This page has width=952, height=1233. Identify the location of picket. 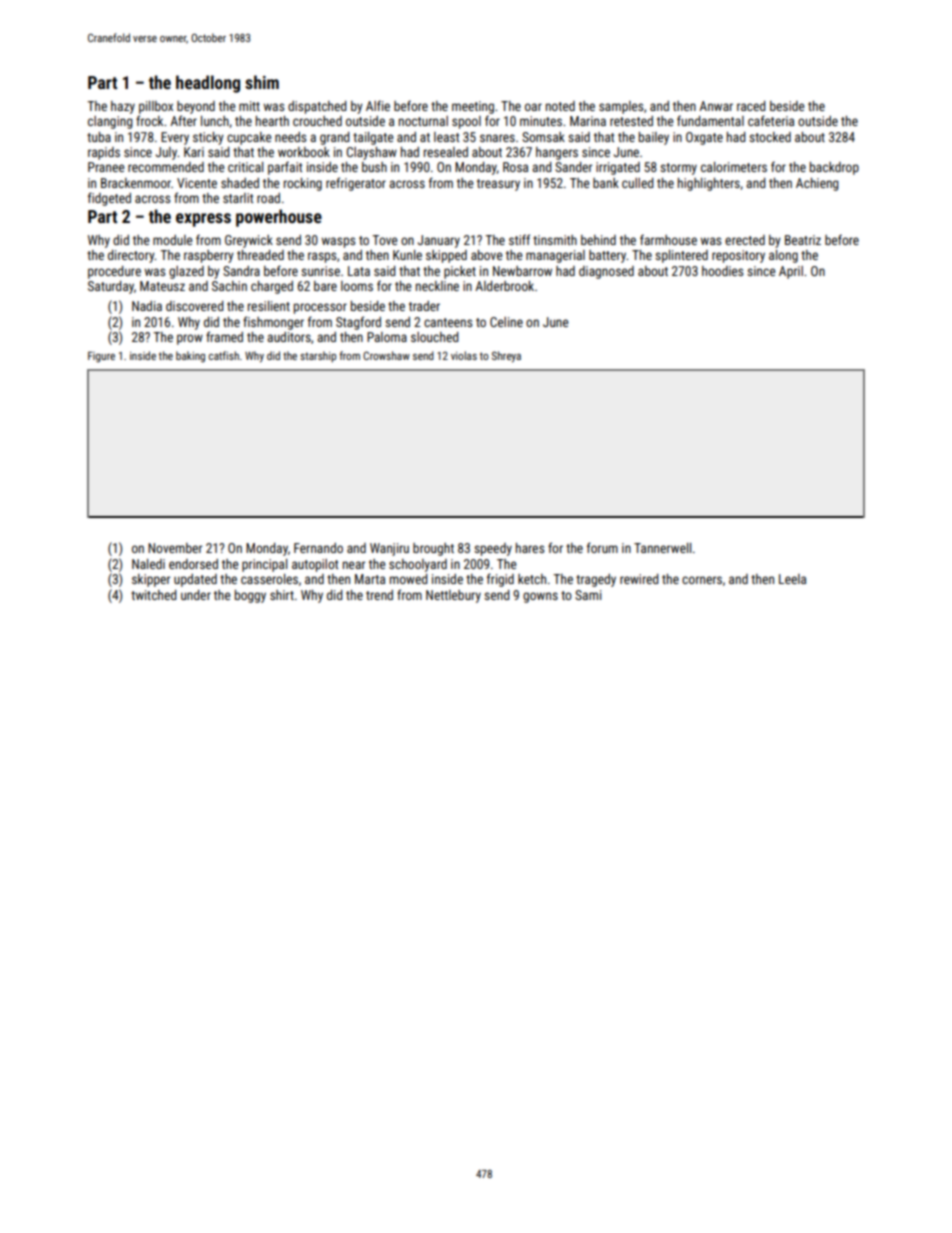
(460, 272).
